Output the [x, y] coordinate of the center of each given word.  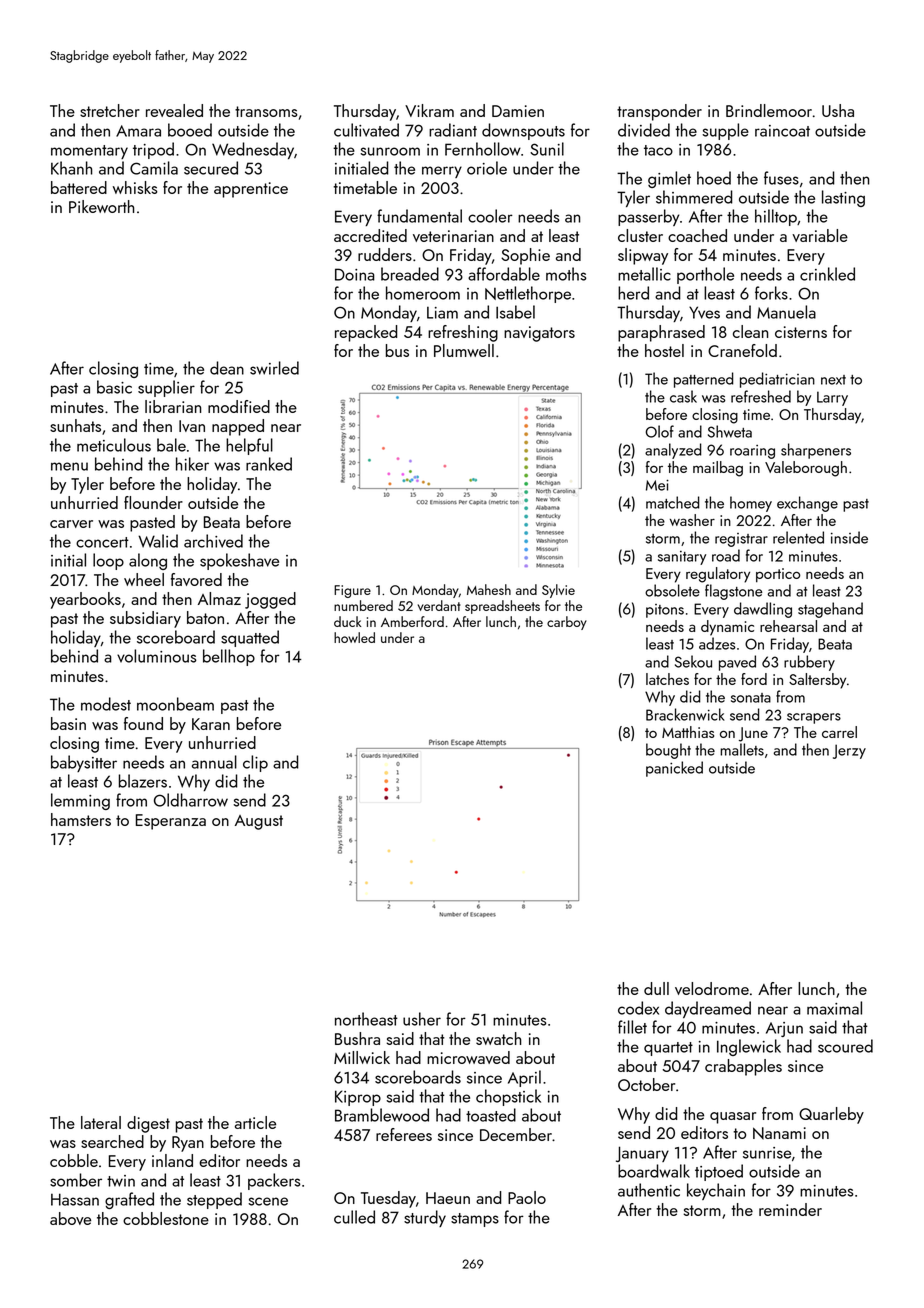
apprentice [251, 190]
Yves [704, 312]
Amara [138, 131]
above [70, 1218]
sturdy [425, 1218]
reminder [790, 1209]
